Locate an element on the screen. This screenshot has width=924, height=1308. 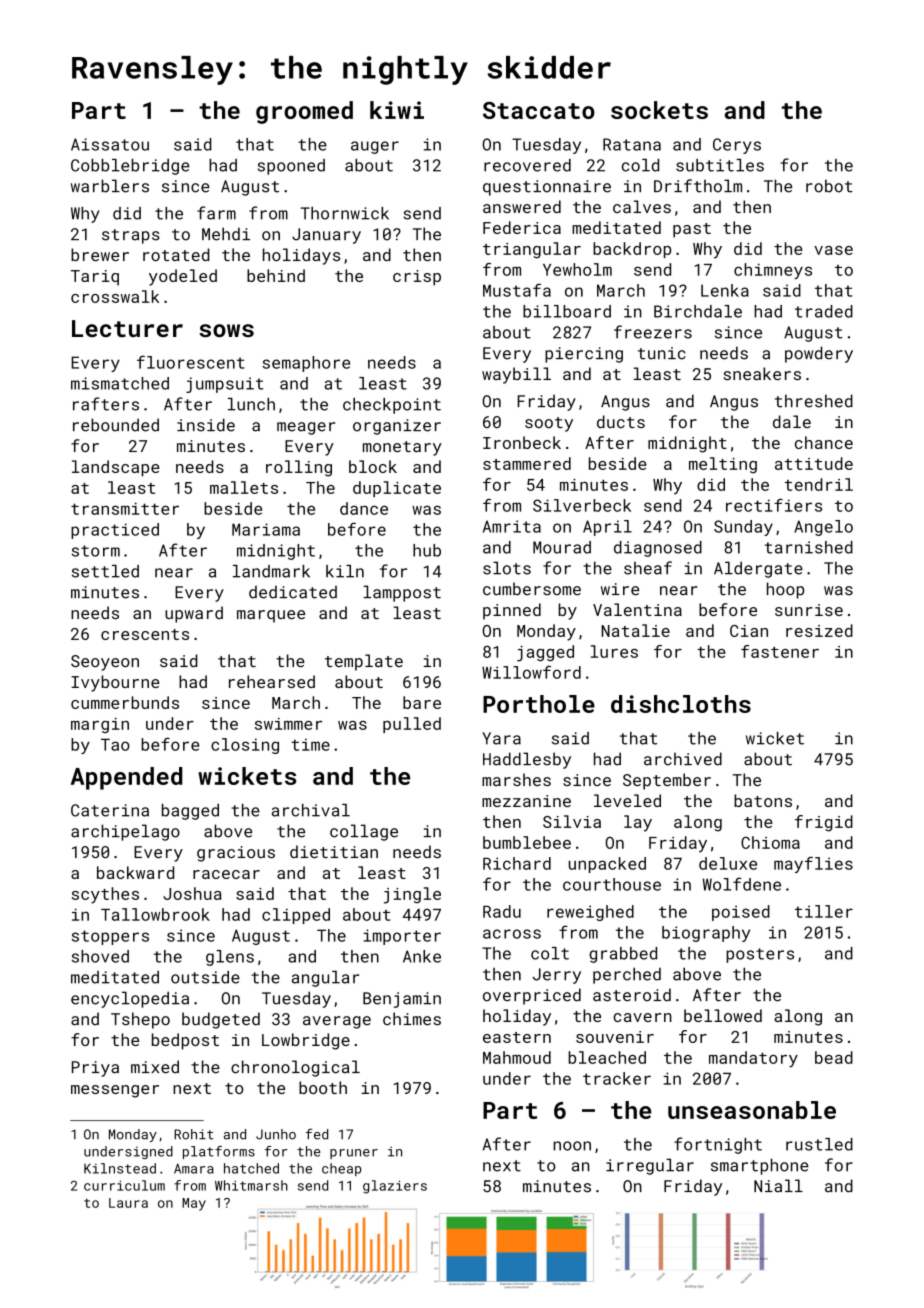
jingle is located at coordinates (412, 895).
